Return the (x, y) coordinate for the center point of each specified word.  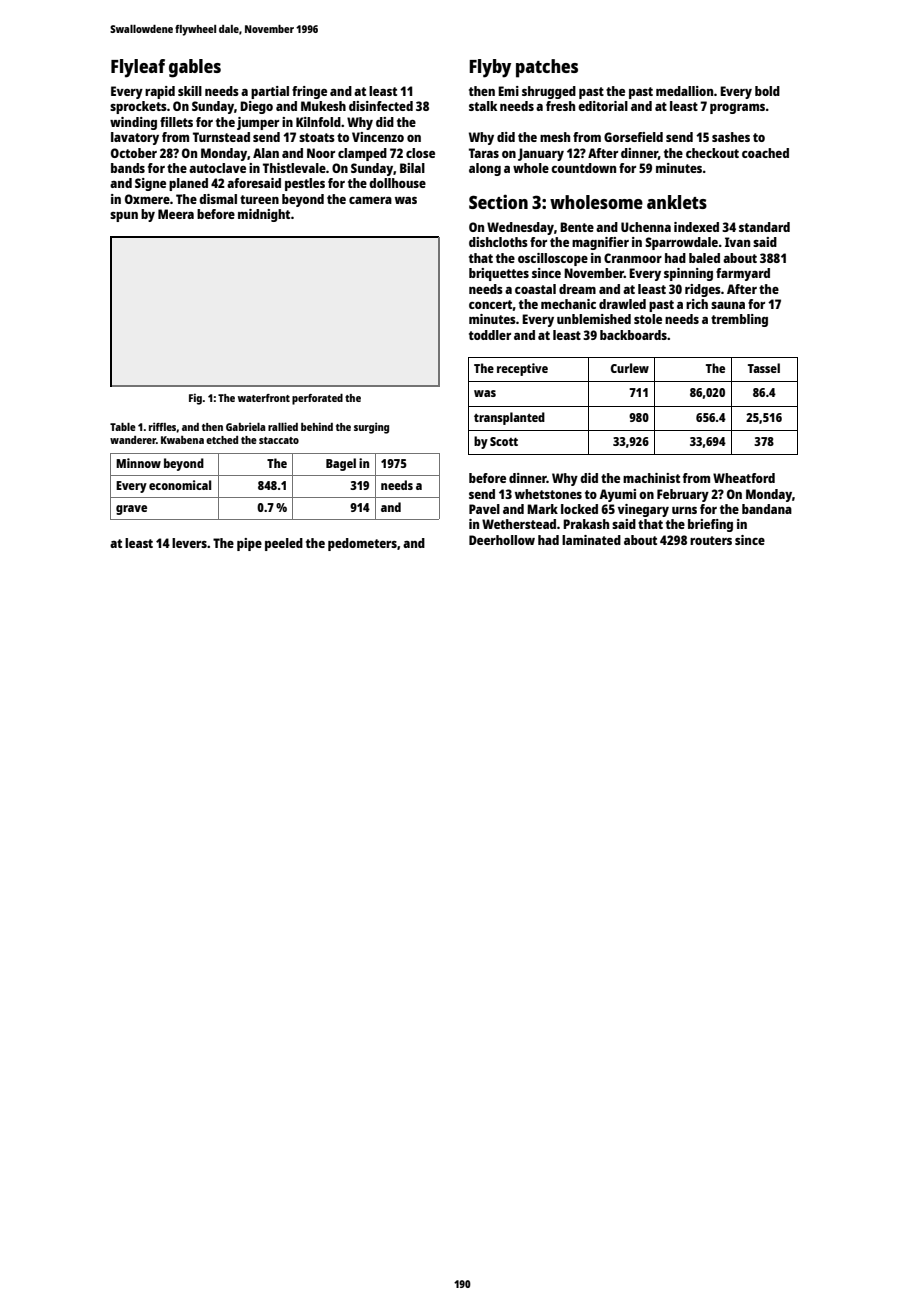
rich (697, 304)
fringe (309, 92)
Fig (195, 399)
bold (767, 91)
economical (180, 485)
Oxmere (147, 199)
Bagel (341, 464)
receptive (522, 369)
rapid (160, 92)
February (683, 495)
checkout (712, 153)
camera (370, 200)
